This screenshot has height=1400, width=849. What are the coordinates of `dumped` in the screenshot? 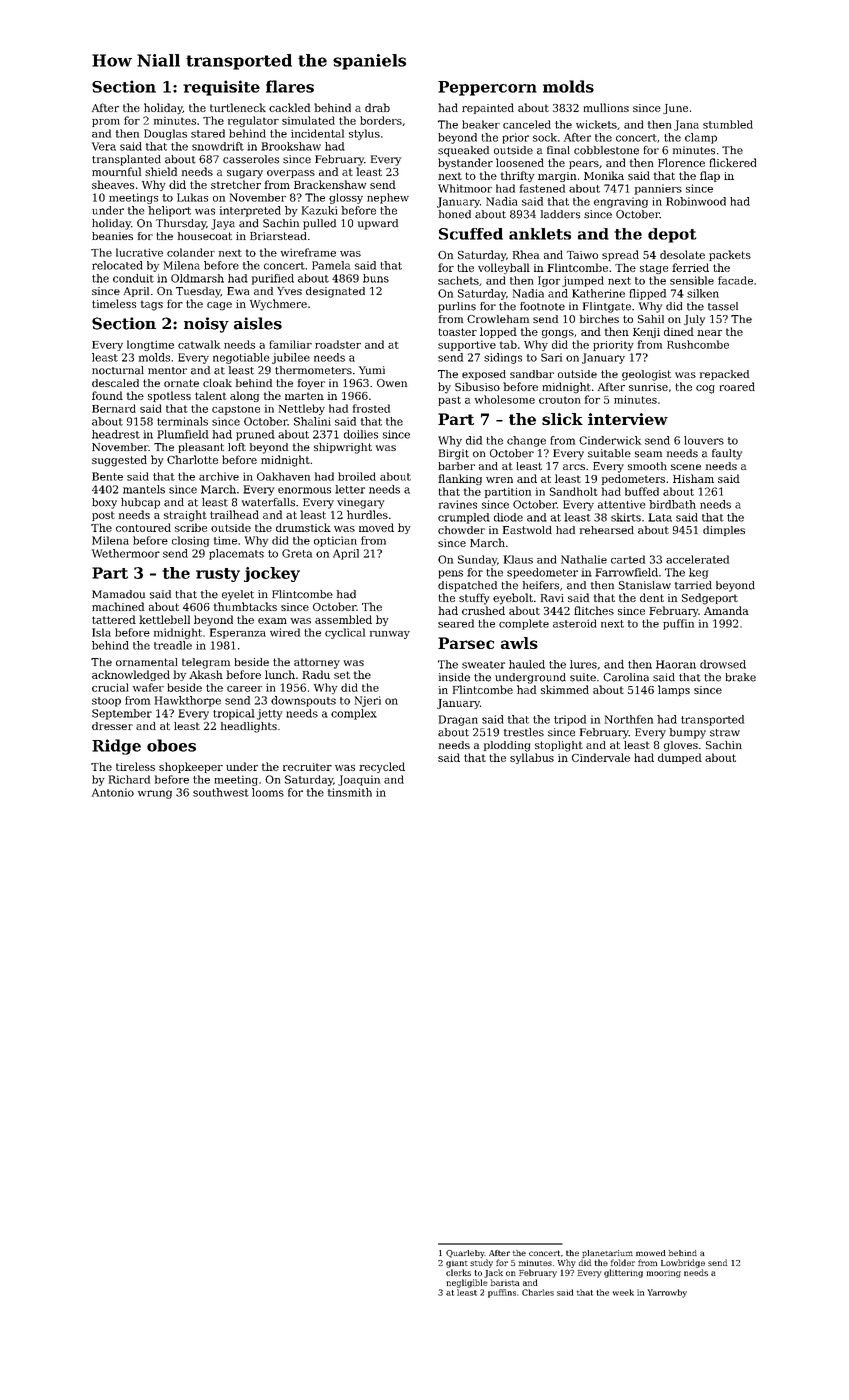 It's located at (680, 758).
